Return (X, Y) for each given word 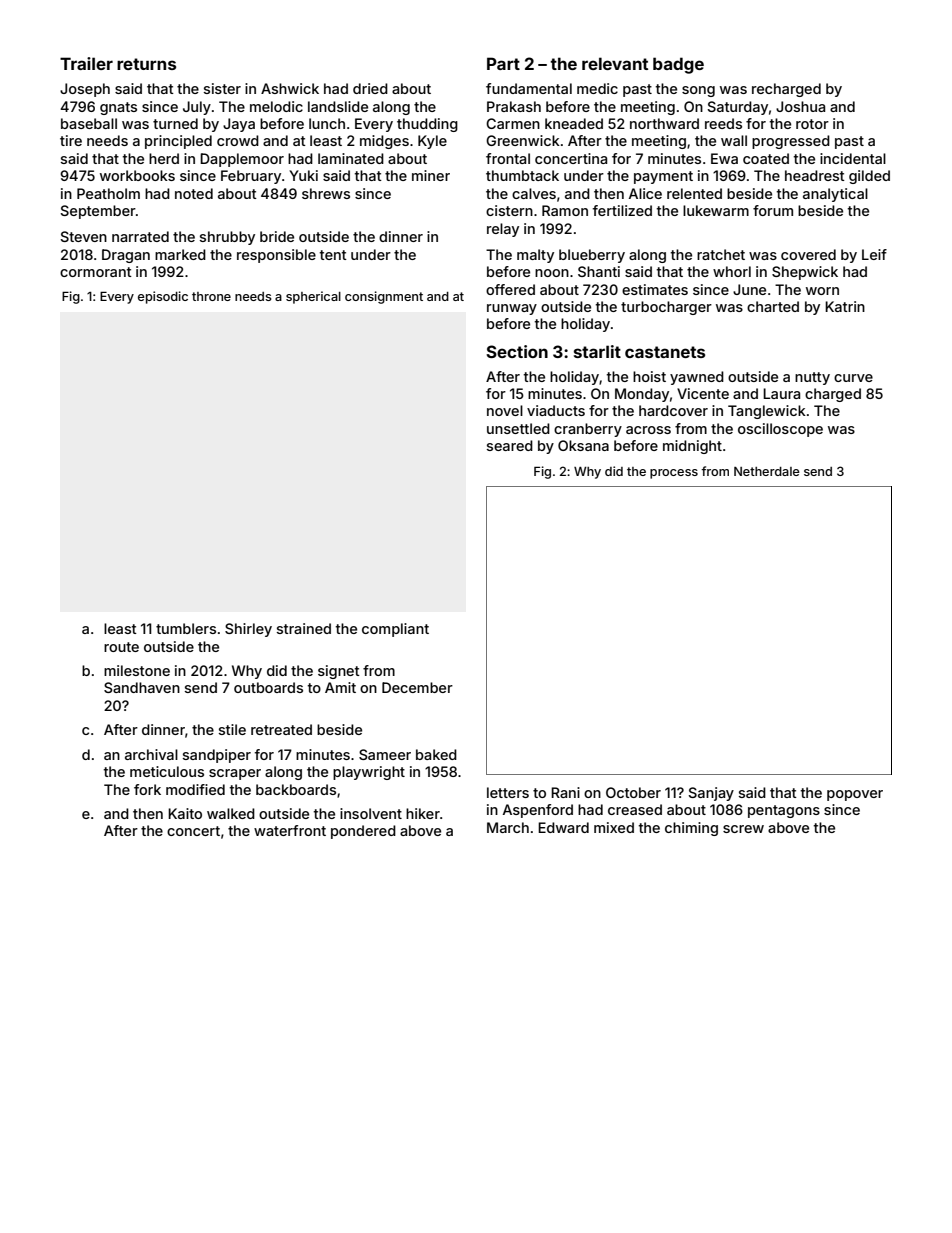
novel (505, 410)
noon (552, 273)
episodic (163, 297)
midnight (692, 447)
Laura (781, 393)
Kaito (185, 813)
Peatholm (108, 193)
